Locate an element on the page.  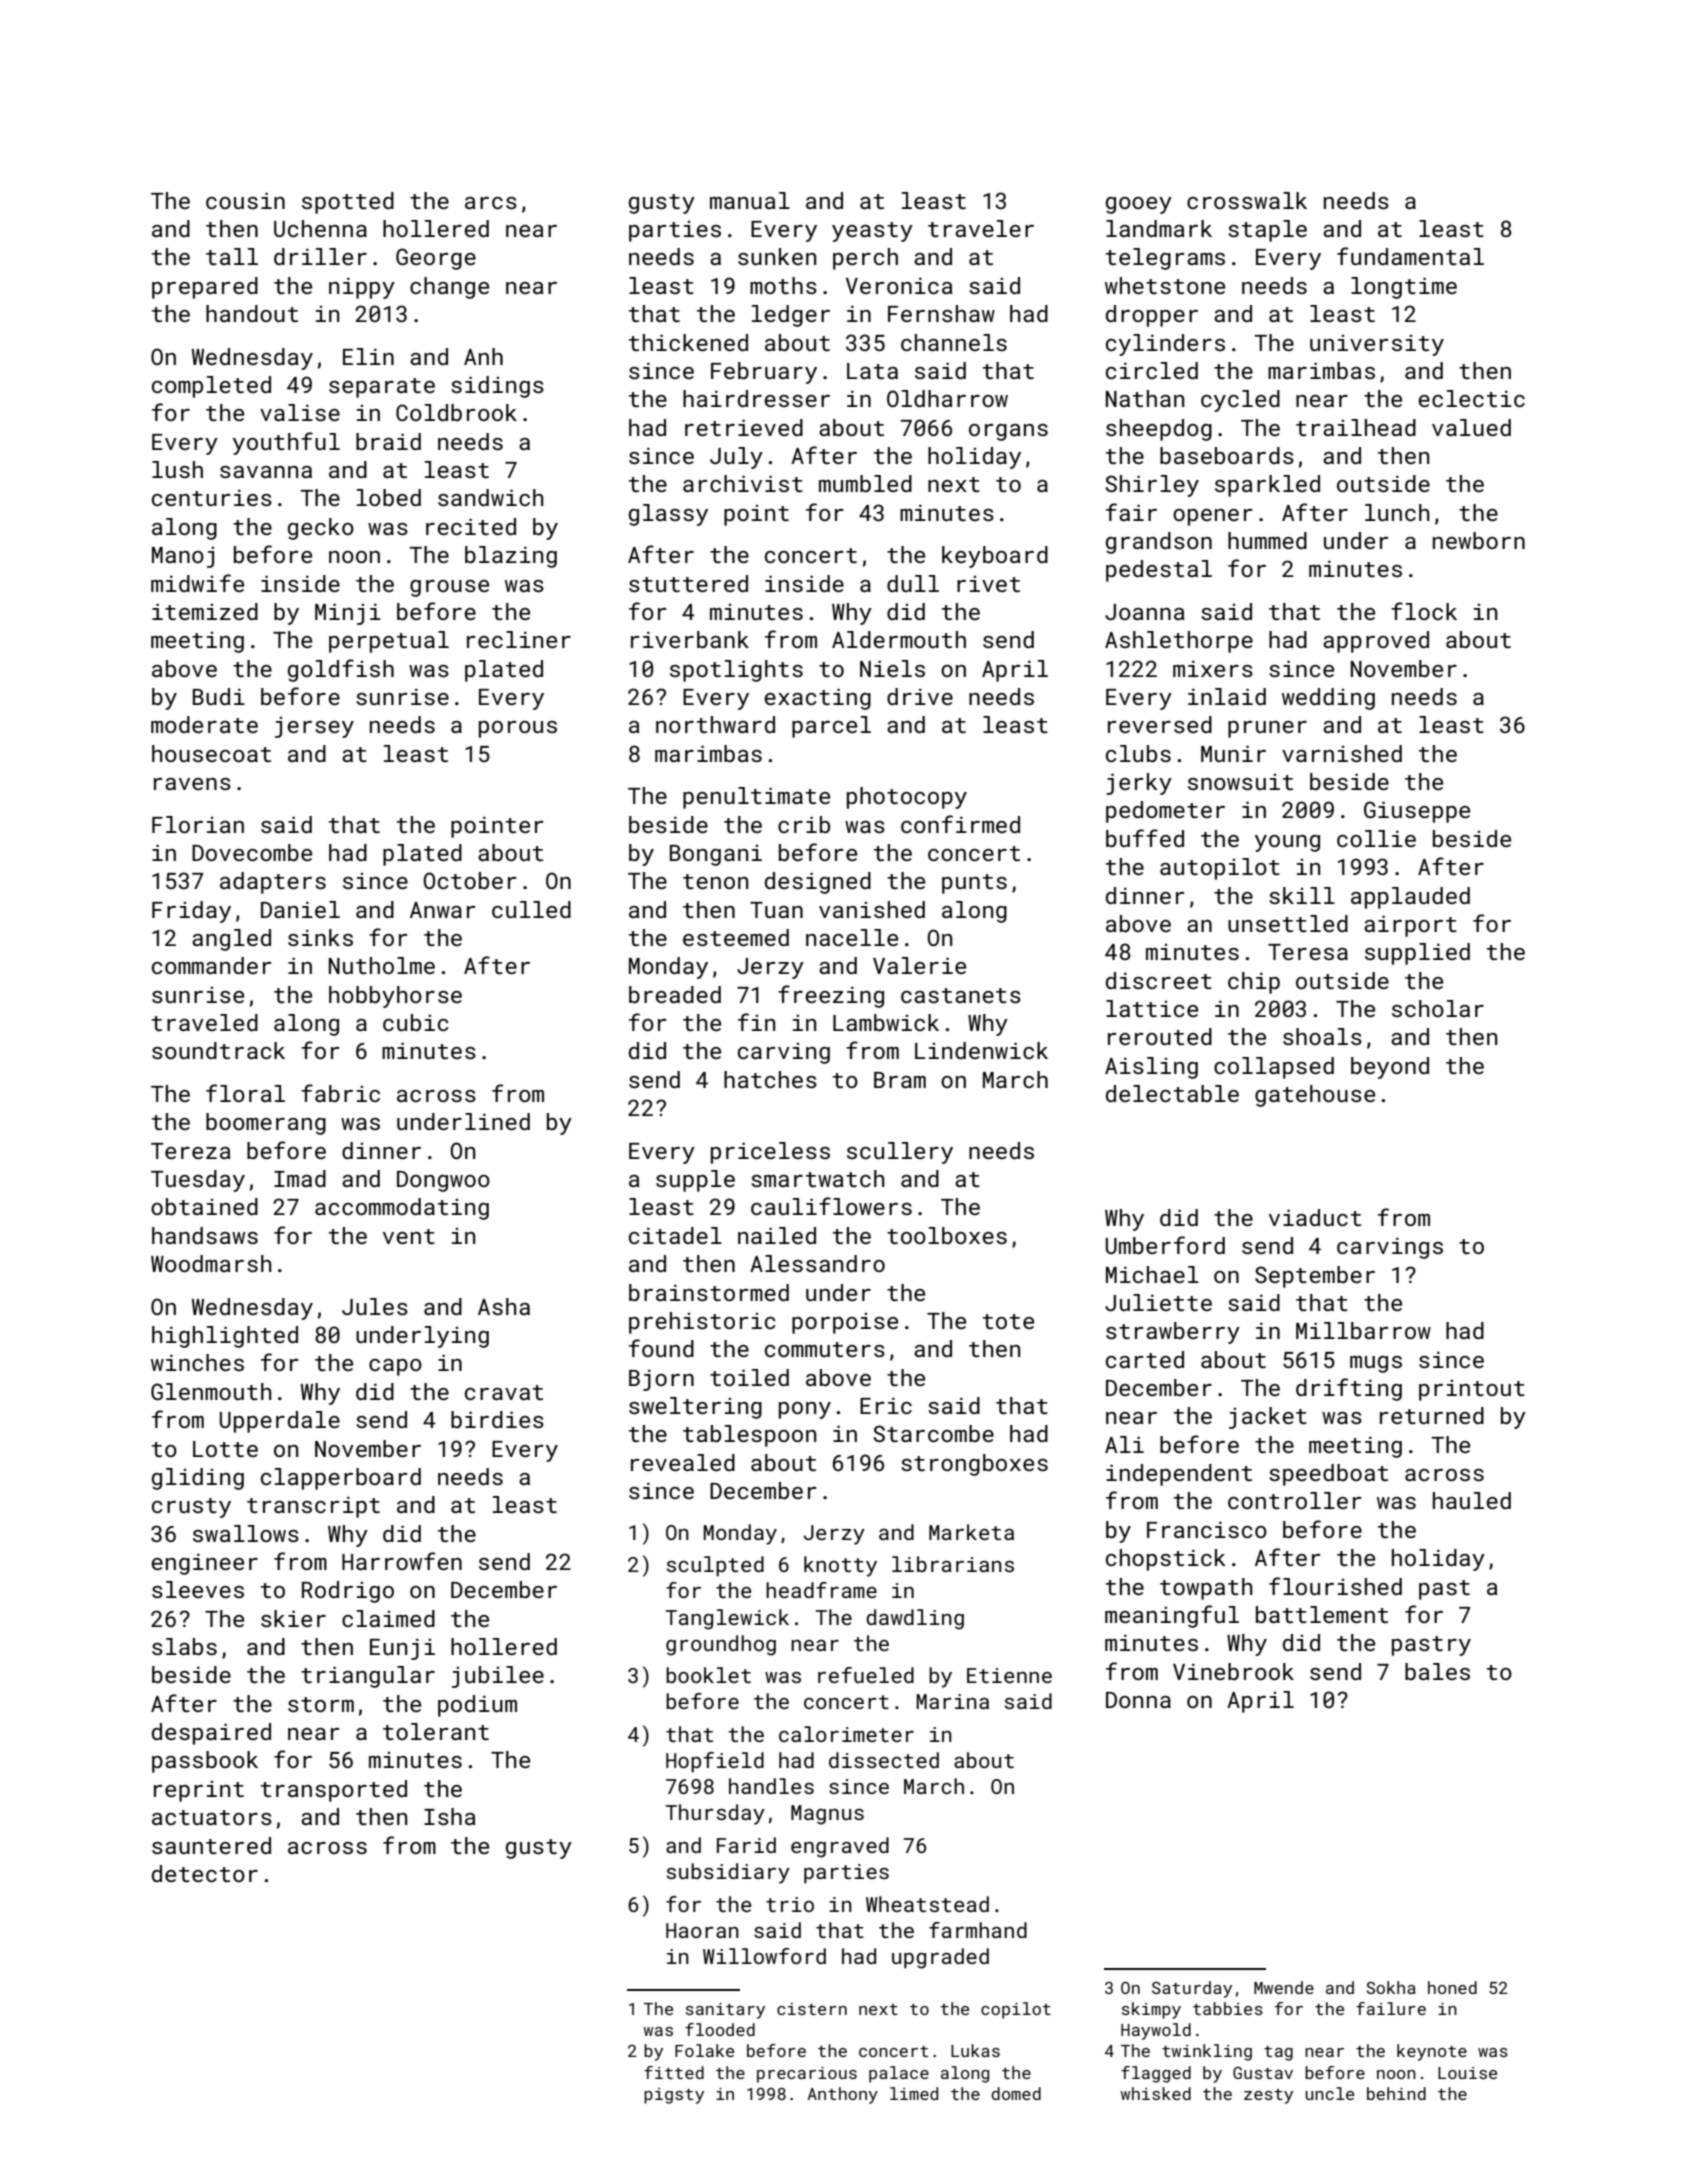
detector is located at coordinates (205, 1873).
